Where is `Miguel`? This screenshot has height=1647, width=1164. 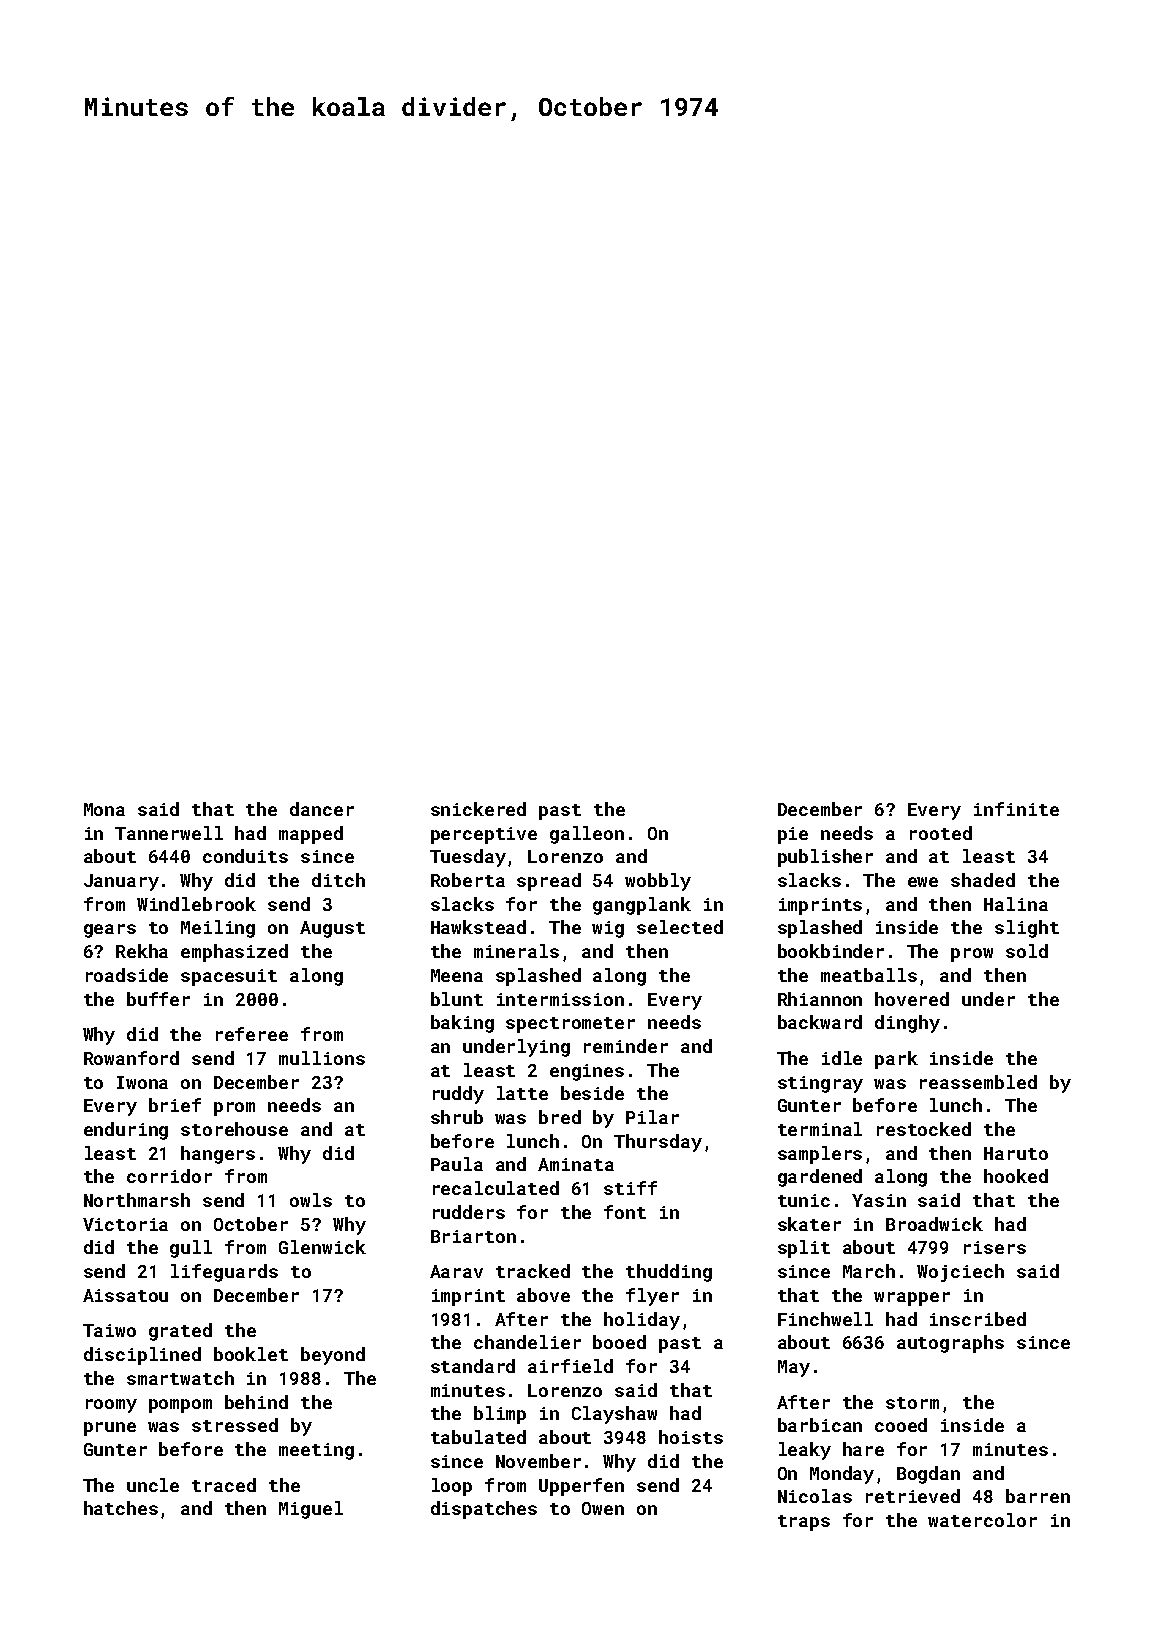
Miguel is located at coordinates (311, 1510).
